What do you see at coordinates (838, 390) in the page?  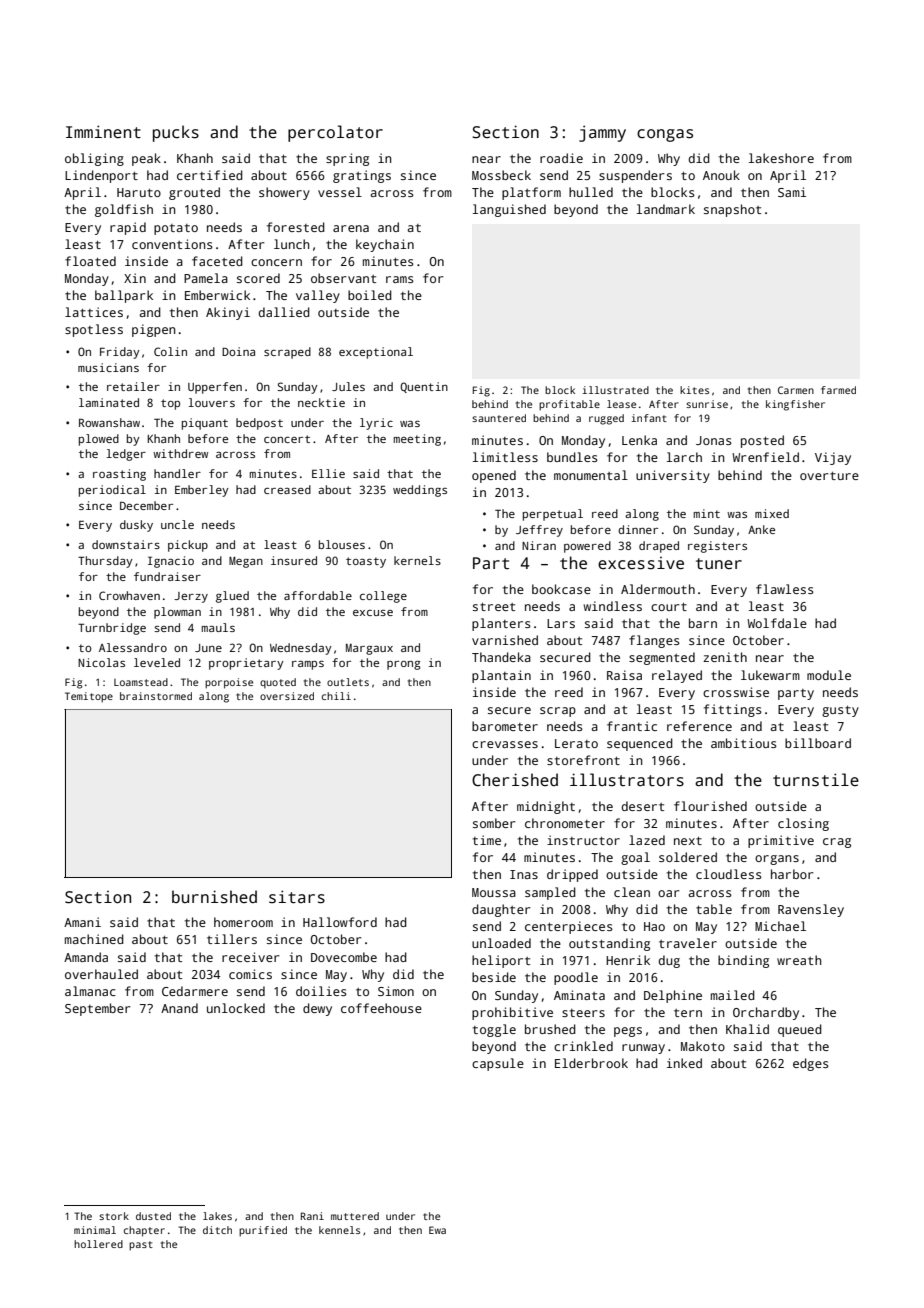 I see `farmed` at bounding box center [838, 390].
